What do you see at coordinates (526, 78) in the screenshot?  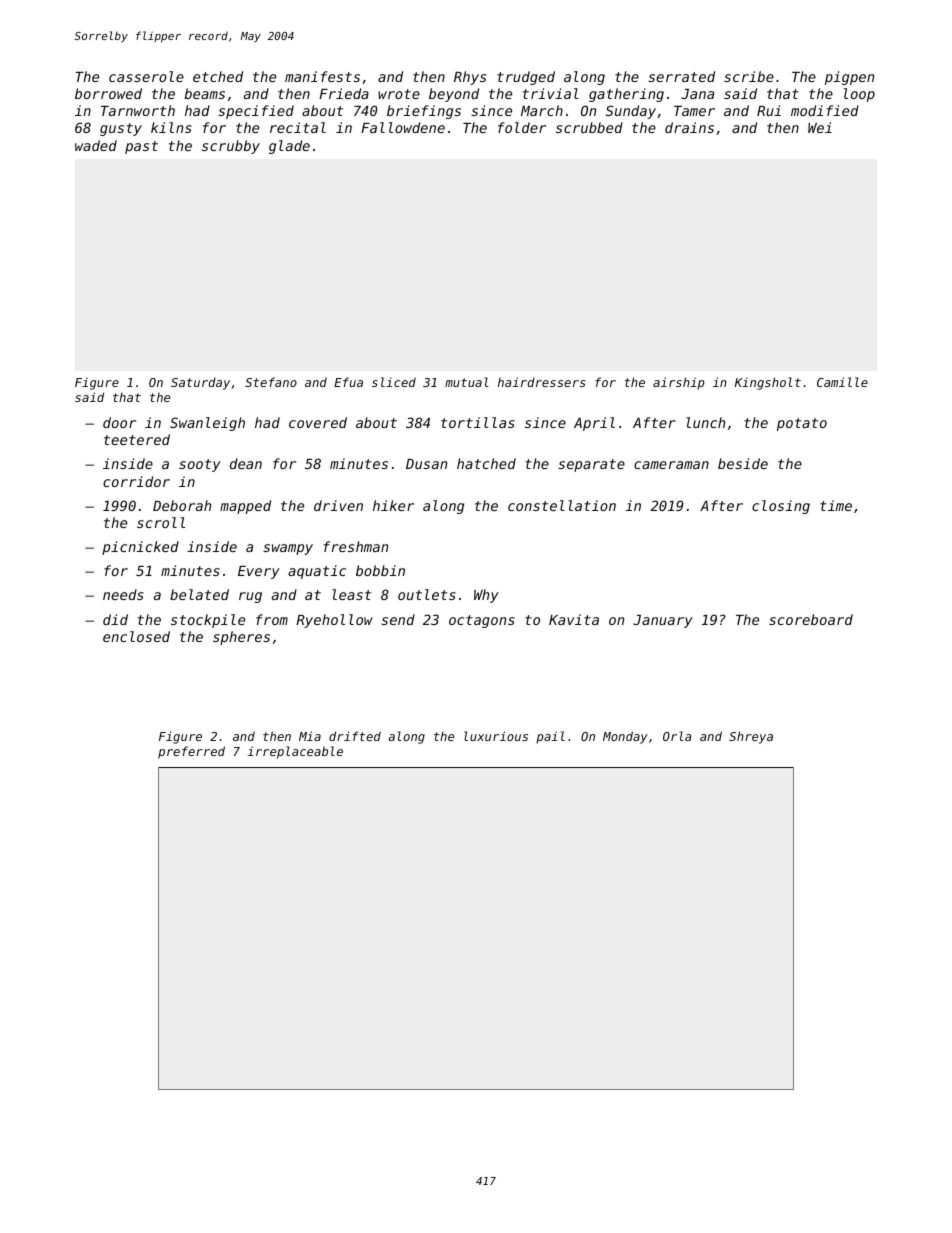 I see `trudged` at bounding box center [526, 78].
